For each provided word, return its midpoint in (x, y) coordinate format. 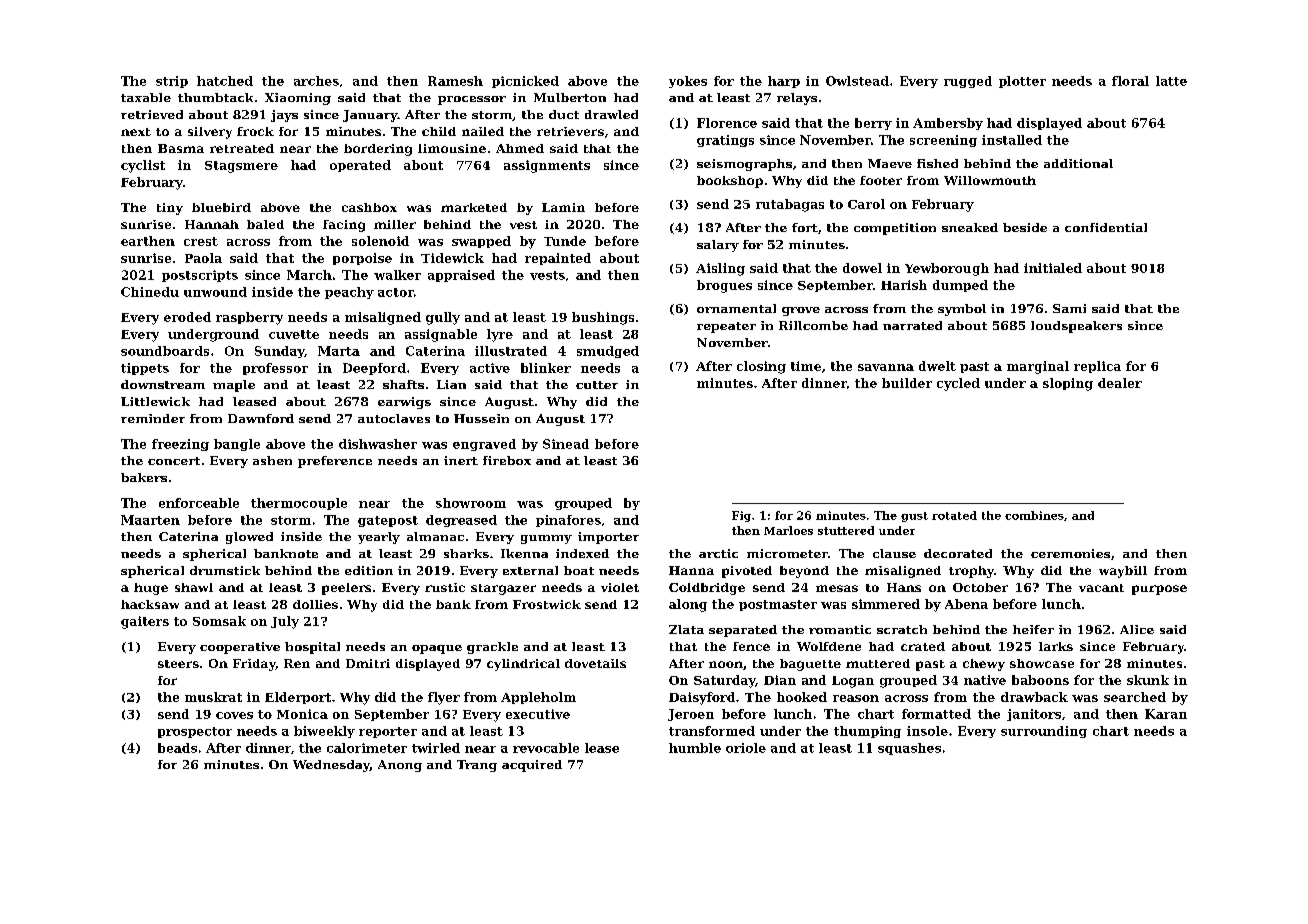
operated (360, 166)
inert (461, 460)
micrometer (787, 553)
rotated (954, 515)
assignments (547, 166)
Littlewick (155, 401)
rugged (968, 82)
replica (1097, 367)
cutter (597, 385)
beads (177, 748)
